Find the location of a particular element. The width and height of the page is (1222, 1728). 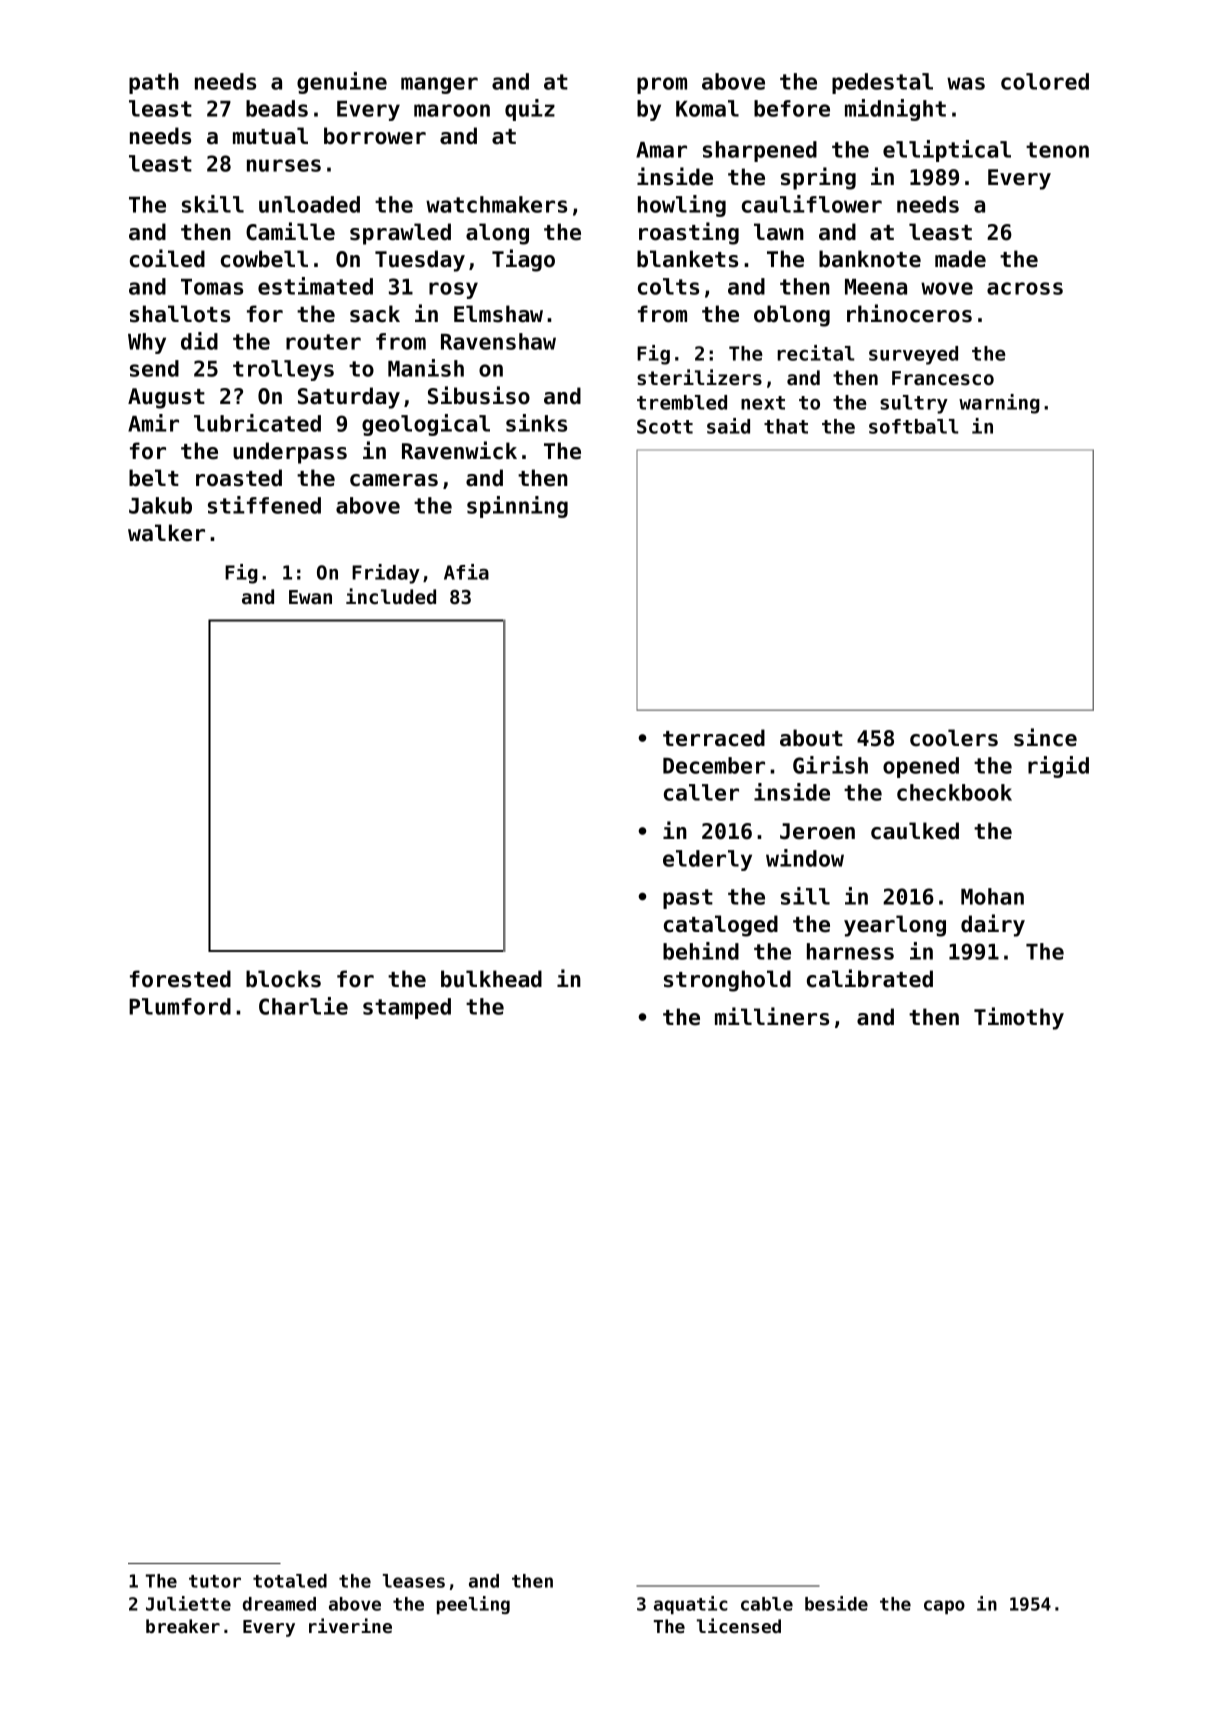

August is located at coordinates (166, 398).
